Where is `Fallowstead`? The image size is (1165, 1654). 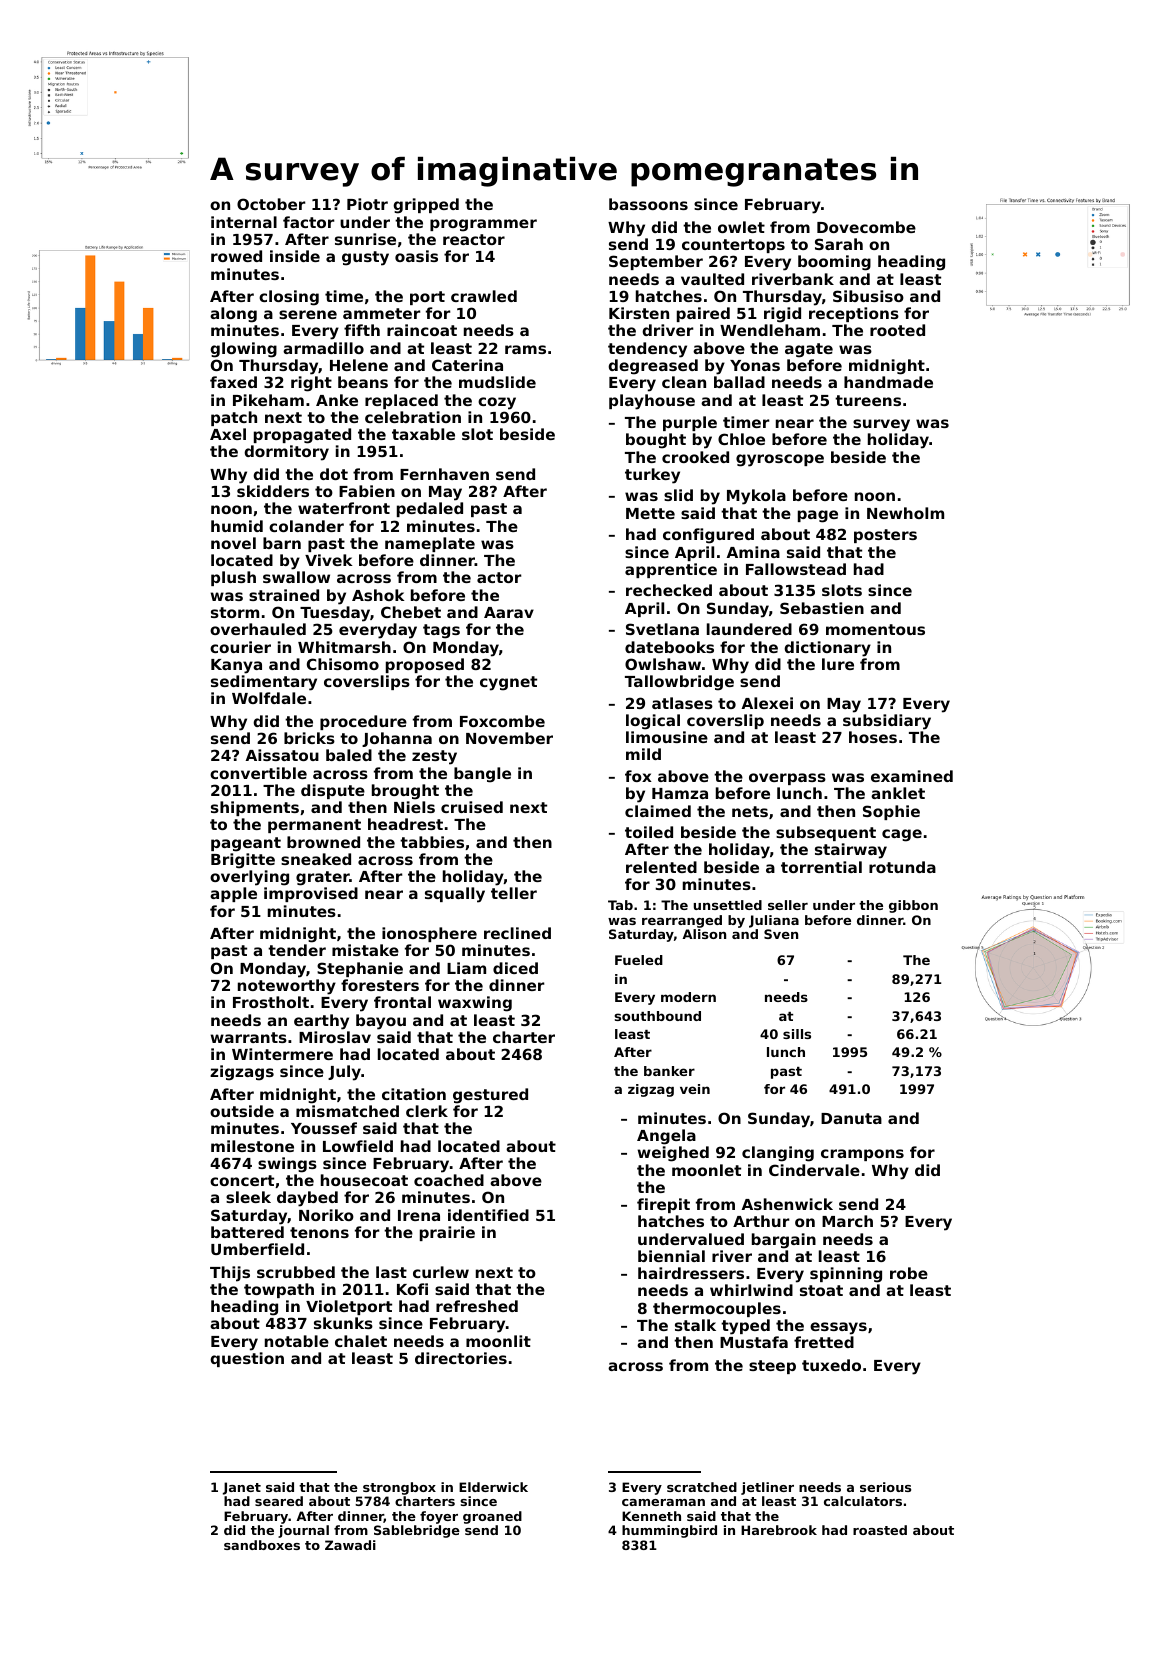
Fallowstead is located at coordinates (796, 569).
